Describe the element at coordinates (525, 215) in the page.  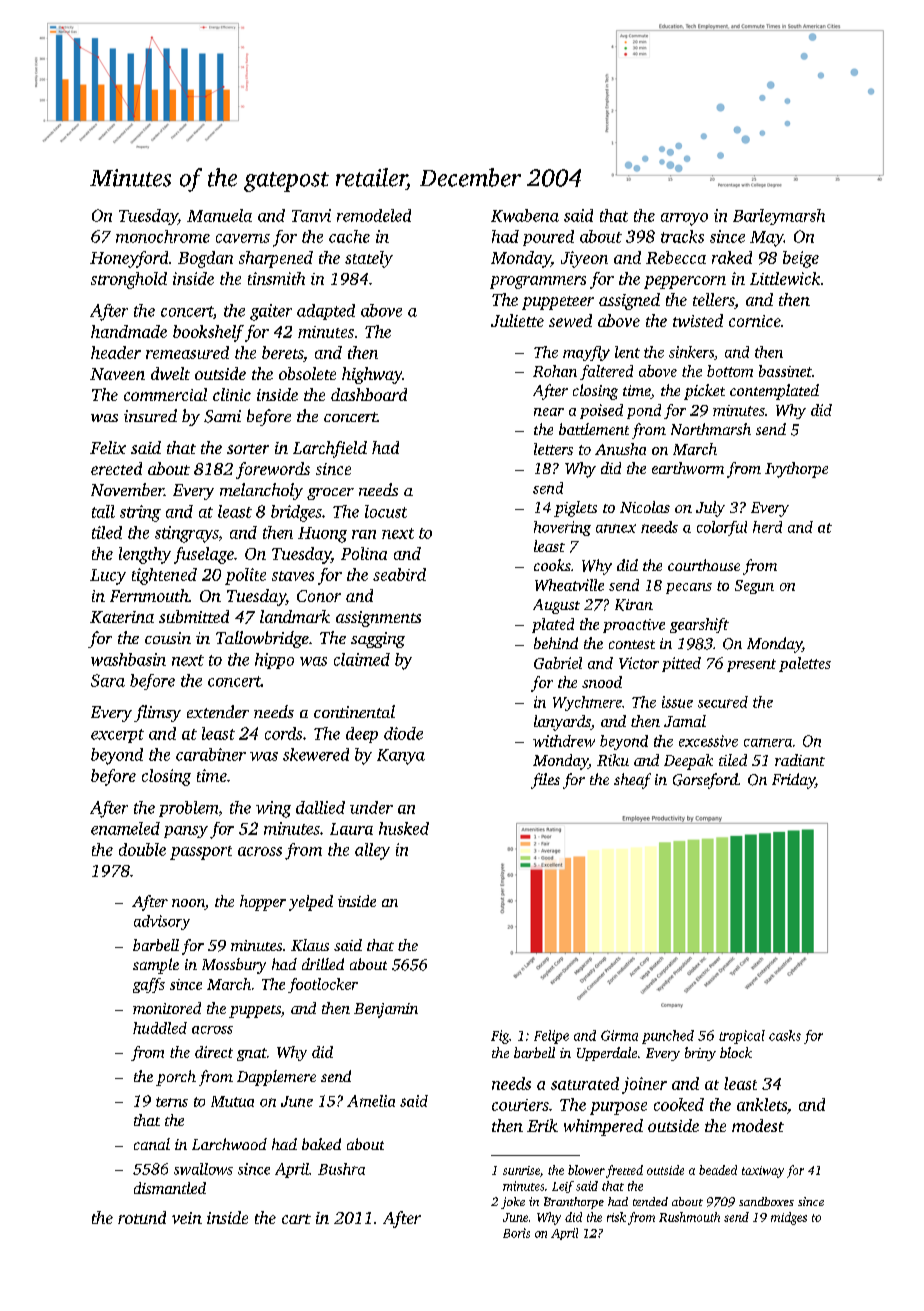
I see `Kwabena` at that location.
